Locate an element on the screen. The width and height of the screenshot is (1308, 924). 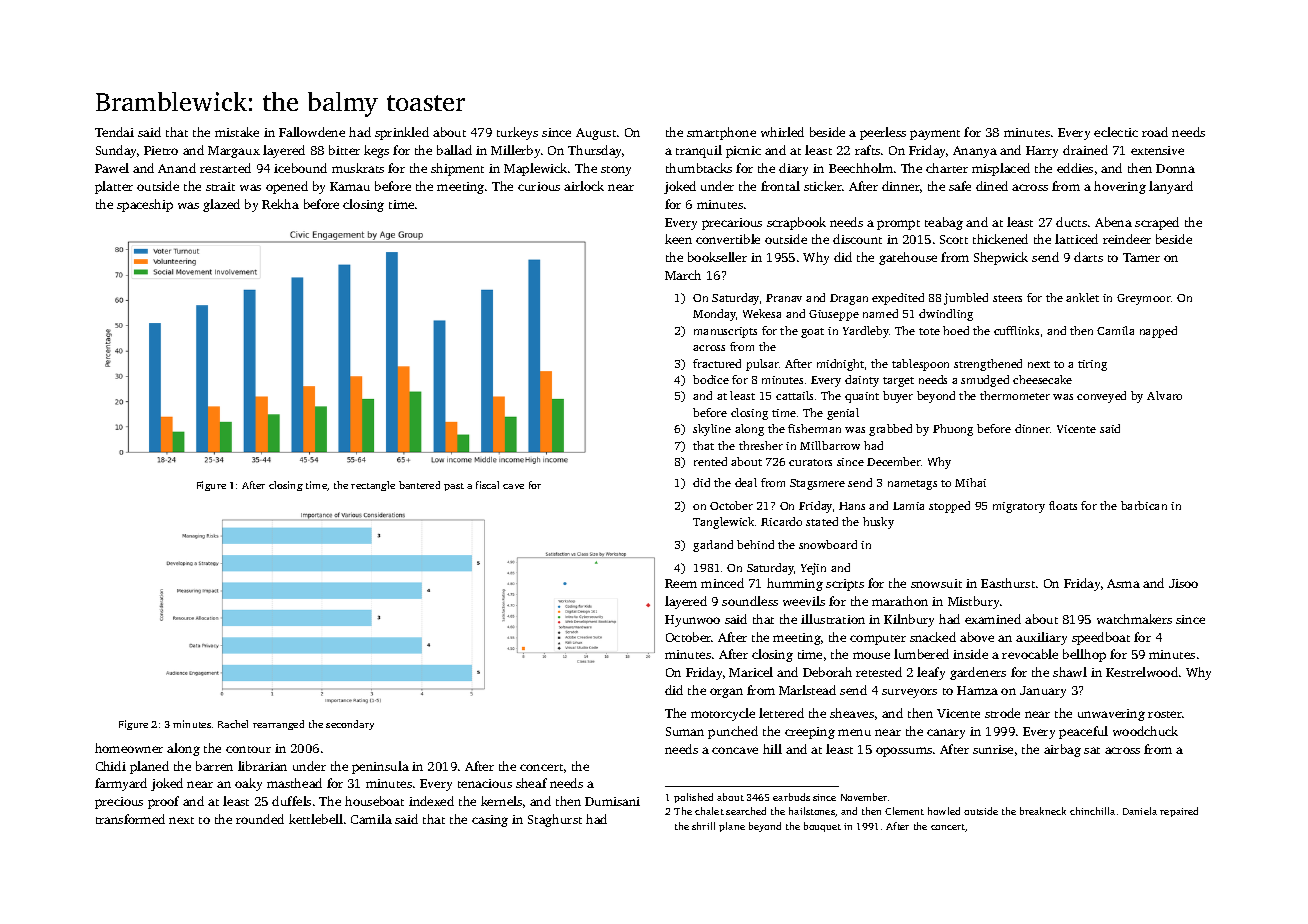
soundless is located at coordinates (750, 601).
